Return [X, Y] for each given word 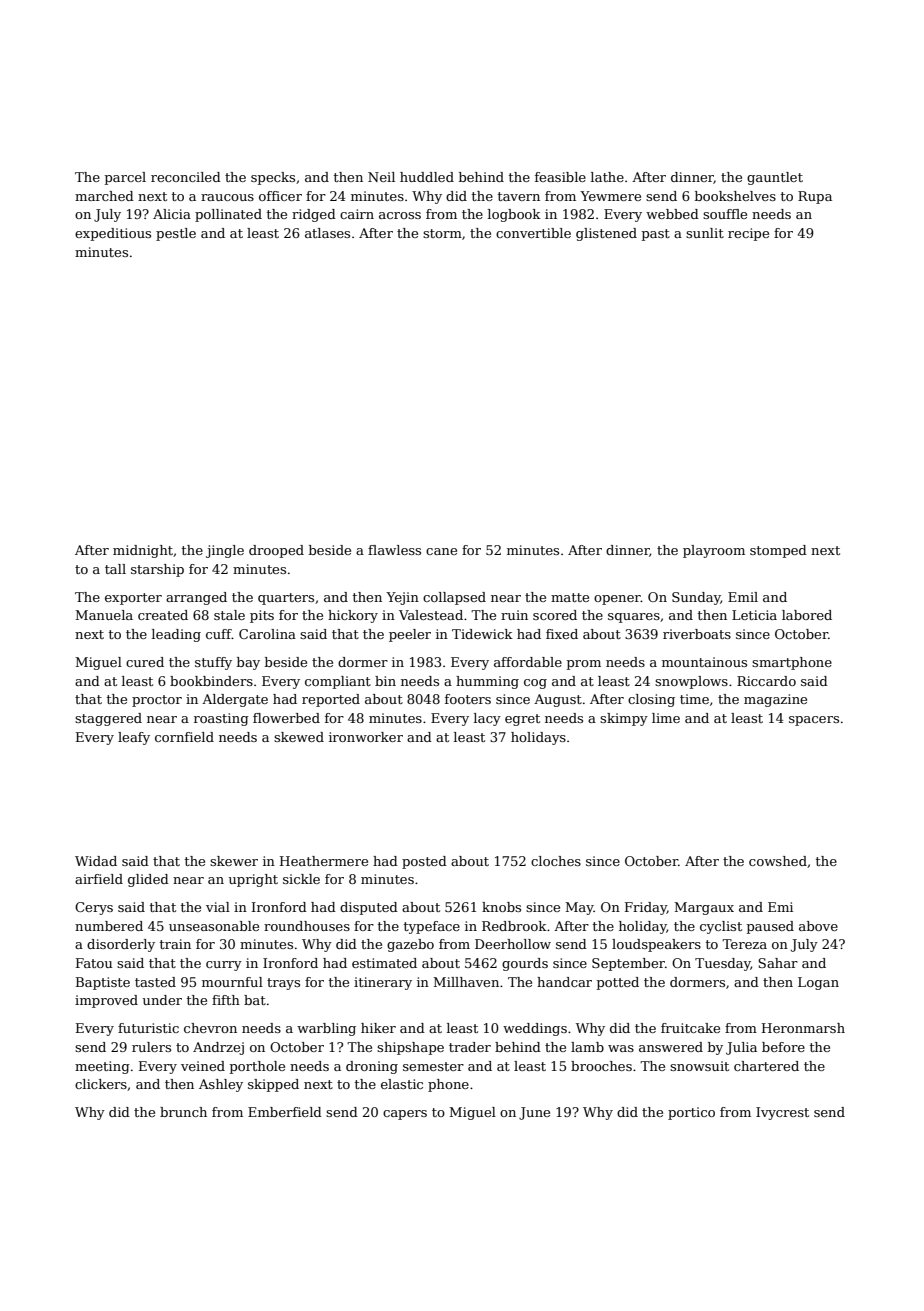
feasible [560, 177]
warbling [326, 1029]
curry [224, 966]
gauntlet [775, 178]
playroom [714, 551]
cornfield [184, 737]
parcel [125, 178]
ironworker [366, 737]
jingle [225, 551]
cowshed [778, 861]
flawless [394, 550]
